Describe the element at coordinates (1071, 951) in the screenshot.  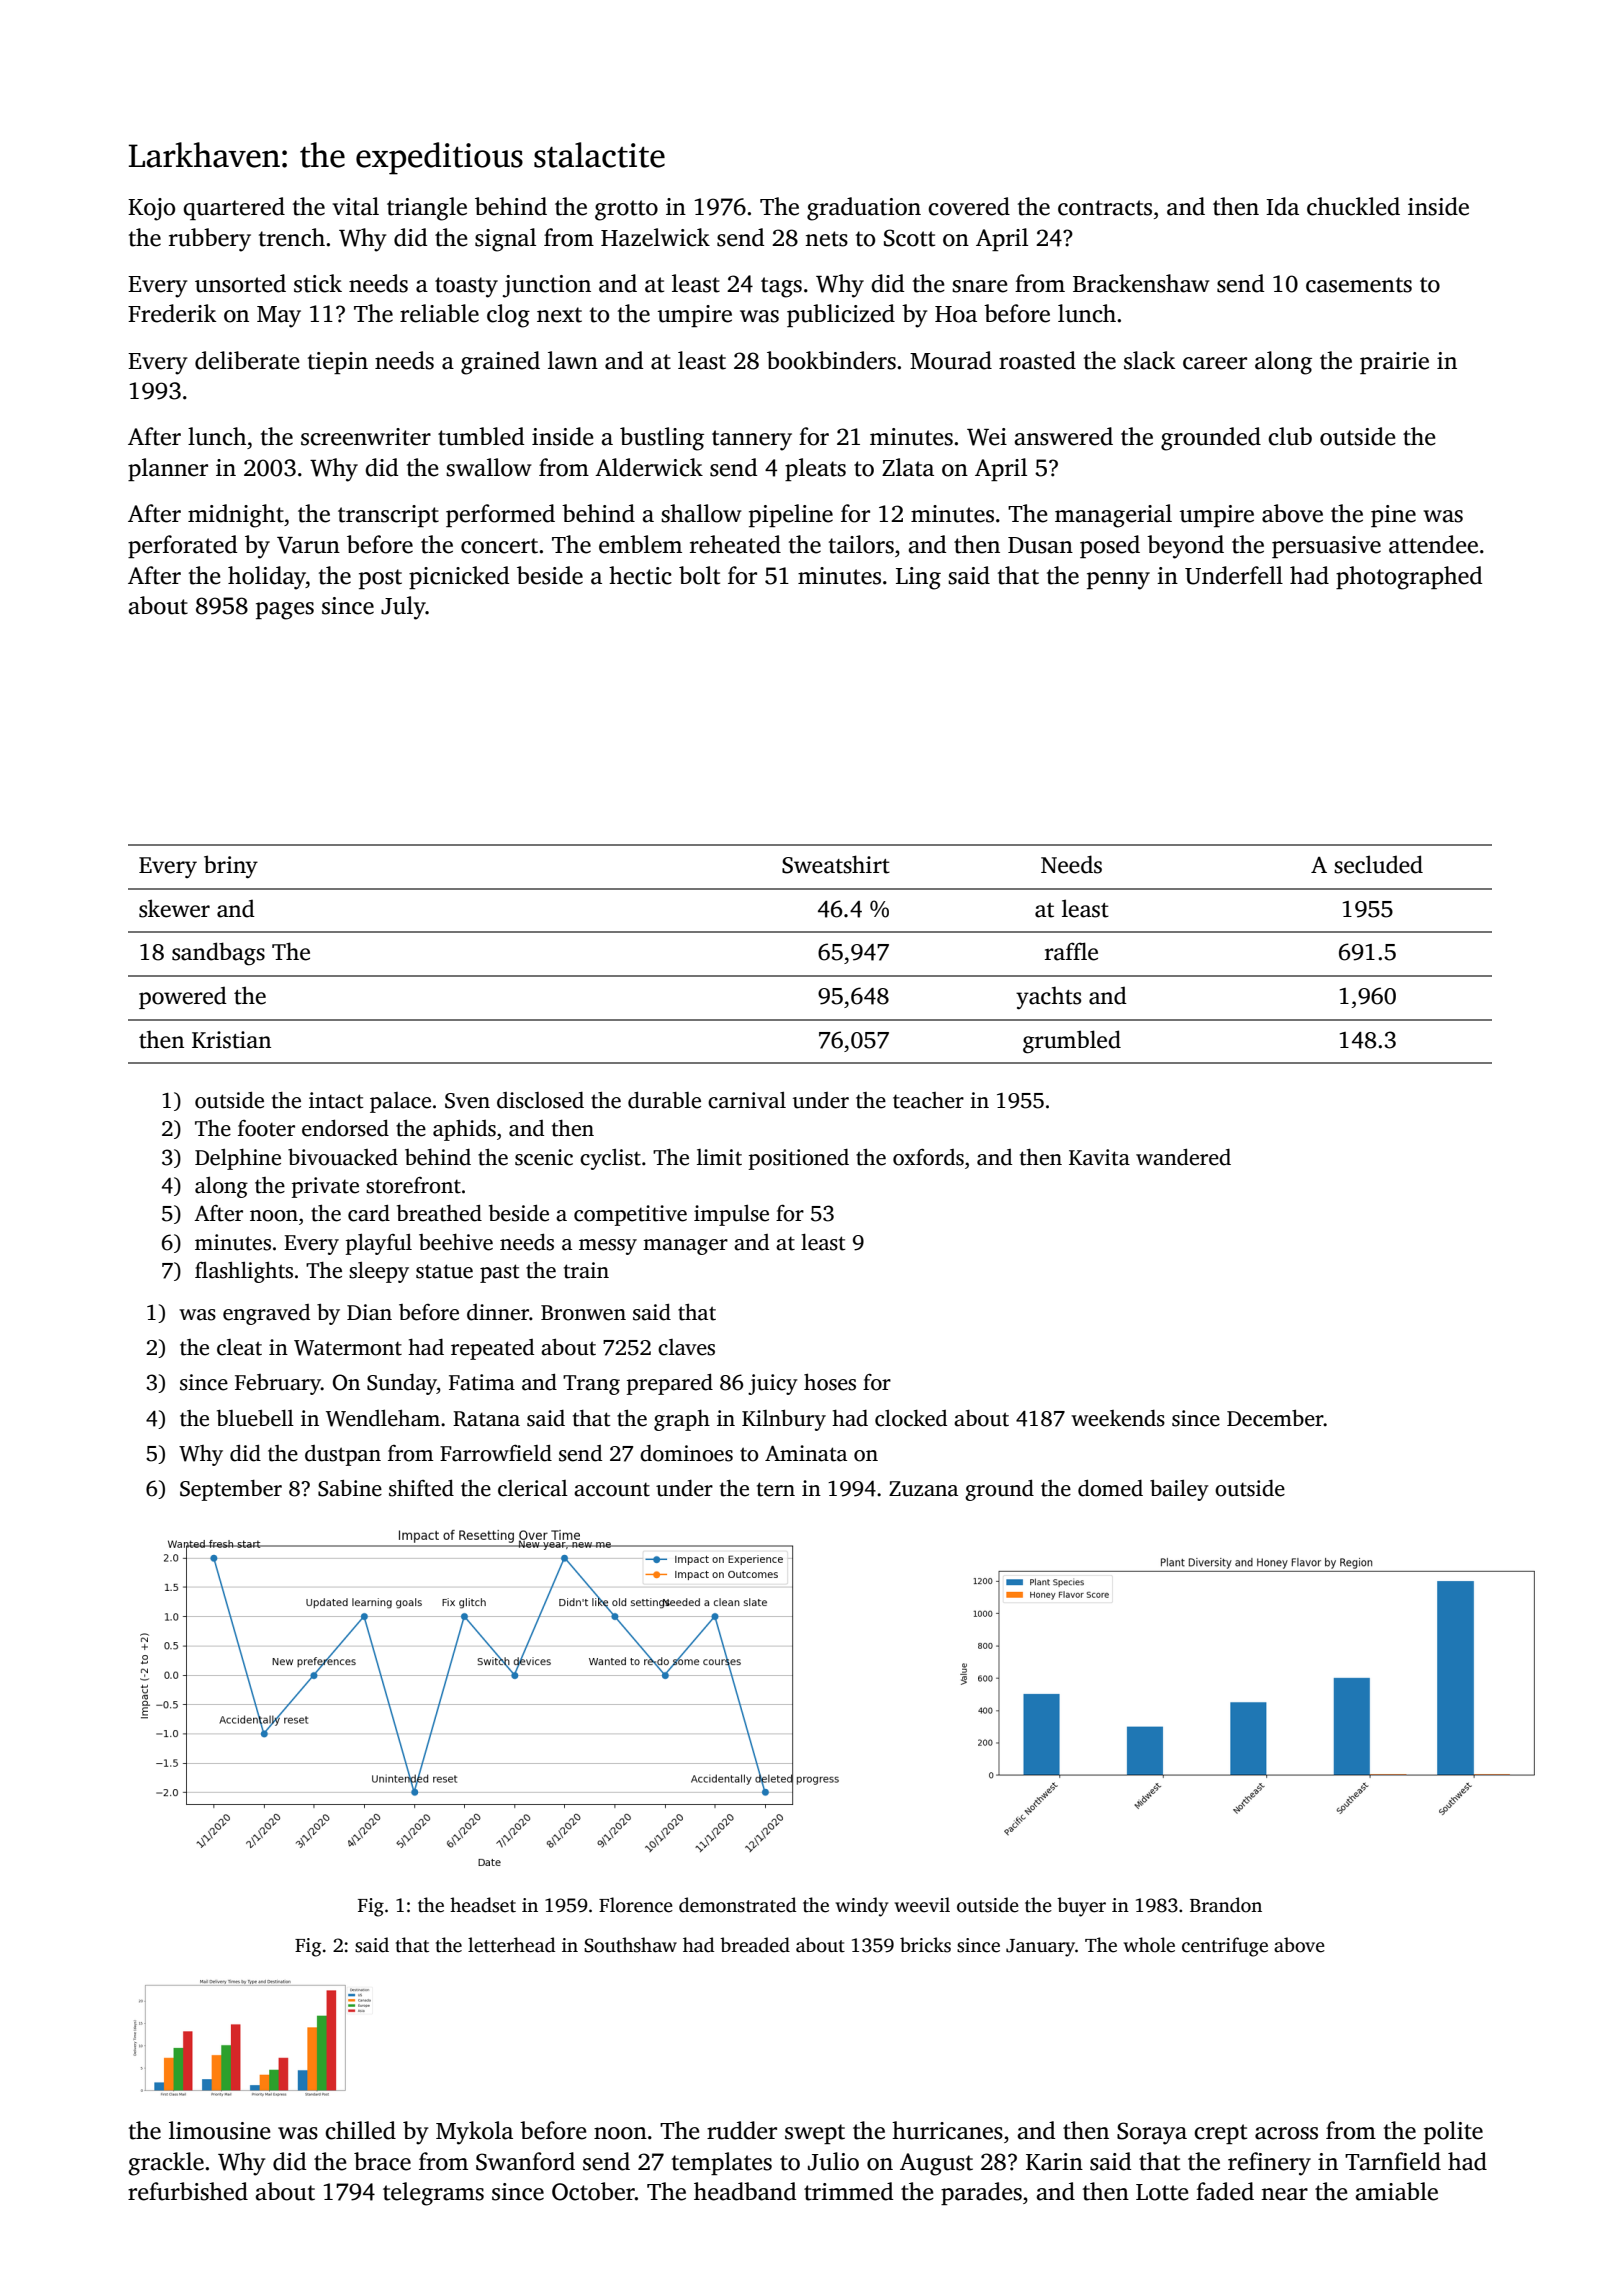
I see `raffle` at that location.
